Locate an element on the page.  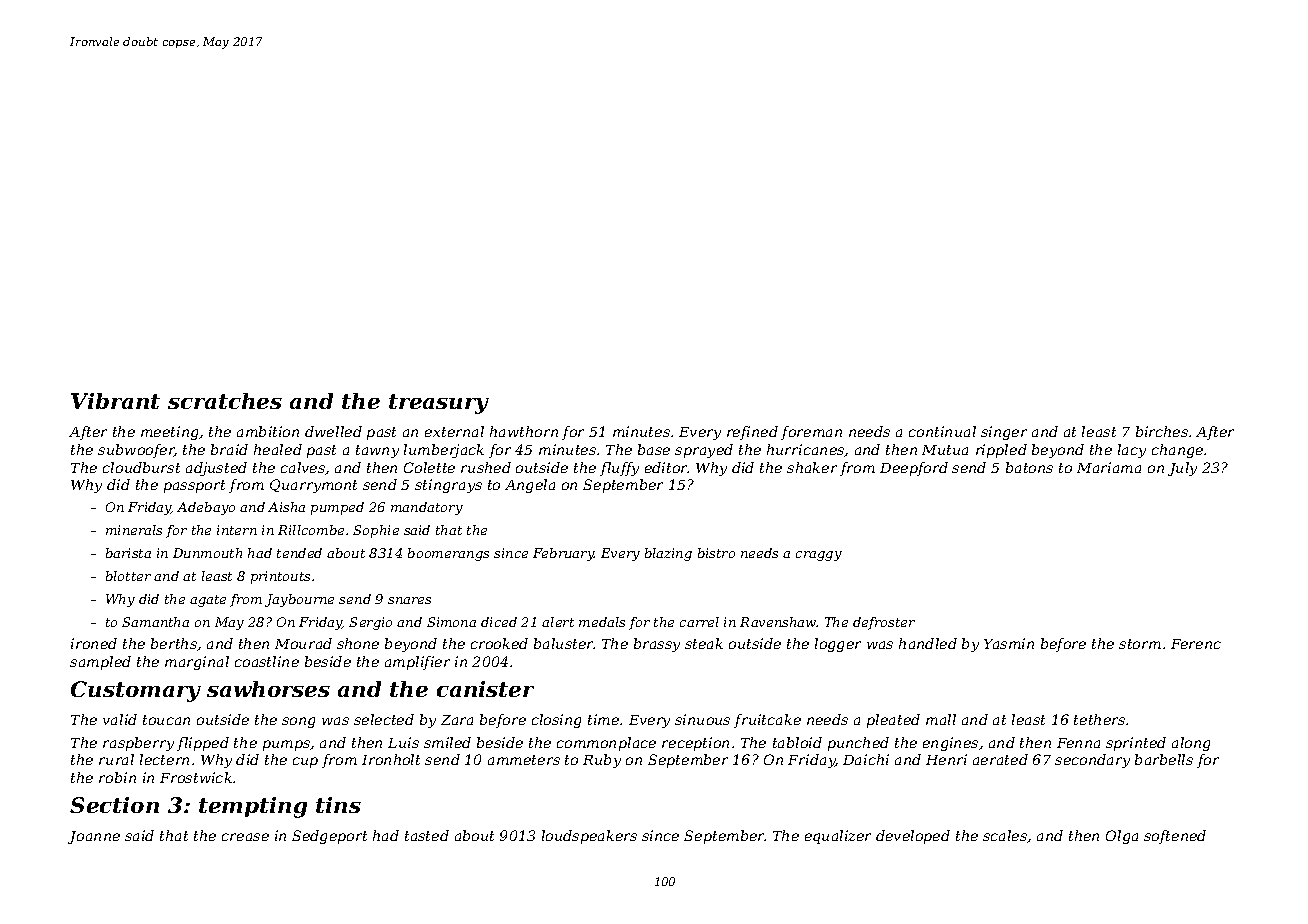
July is located at coordinates (1182, 469).
